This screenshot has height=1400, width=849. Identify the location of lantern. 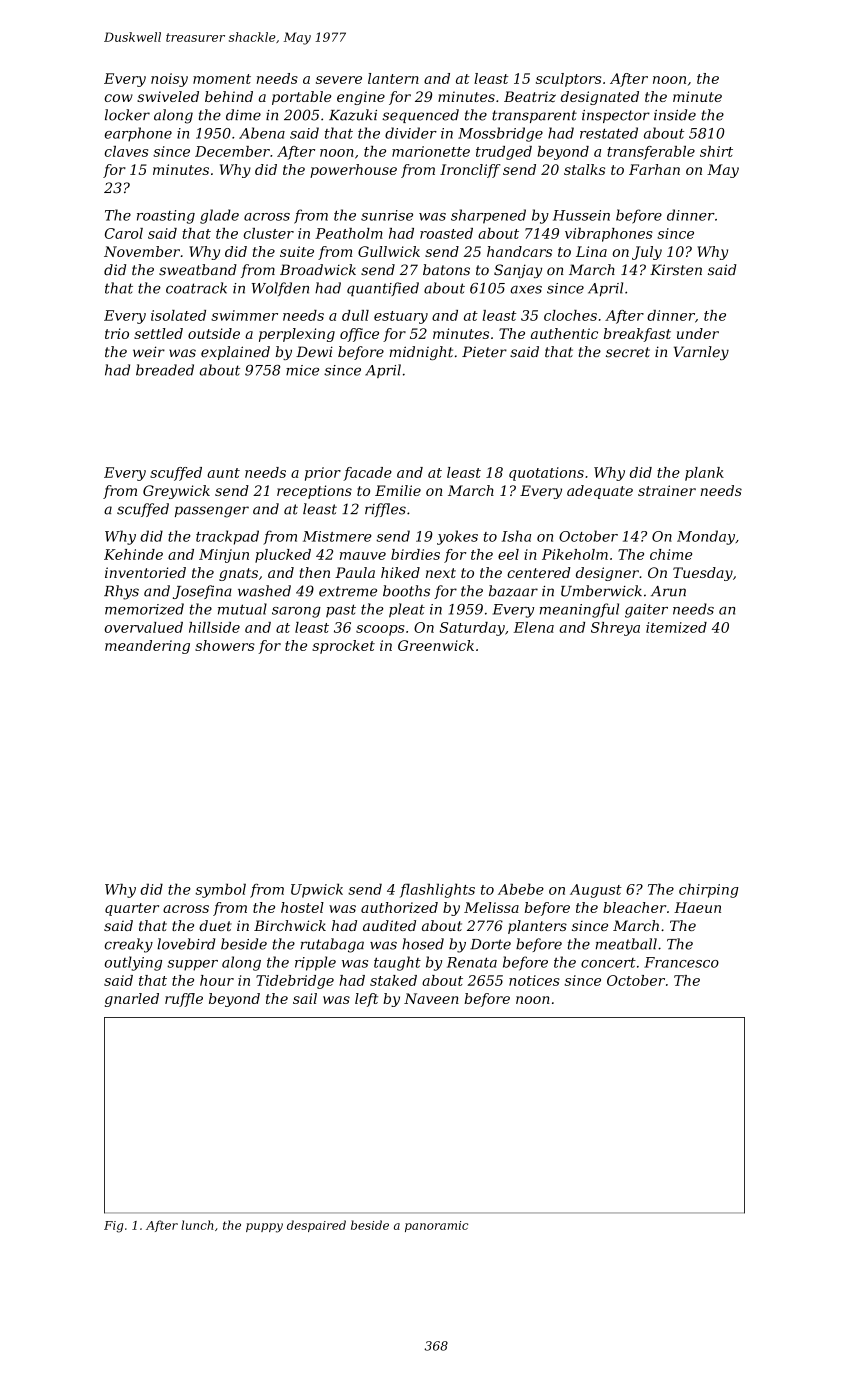
(393, 78).
